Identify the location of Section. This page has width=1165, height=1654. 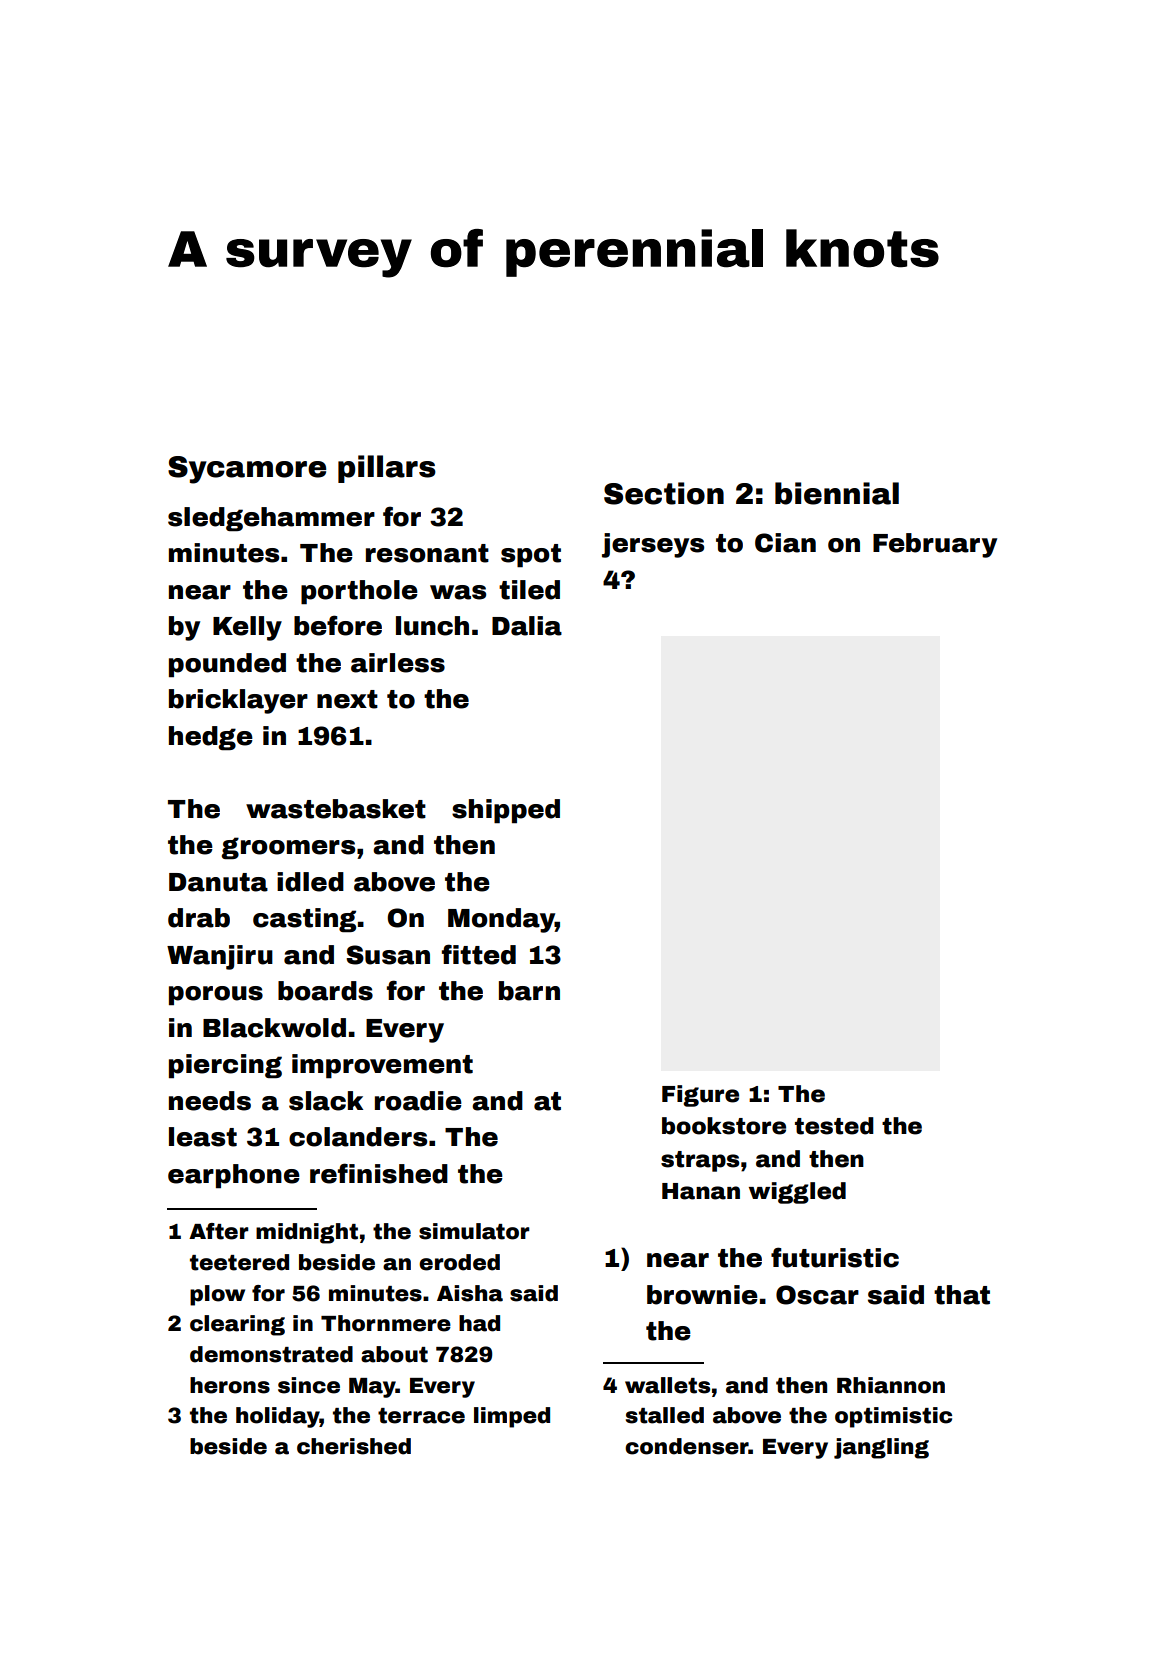
(664, 493).
